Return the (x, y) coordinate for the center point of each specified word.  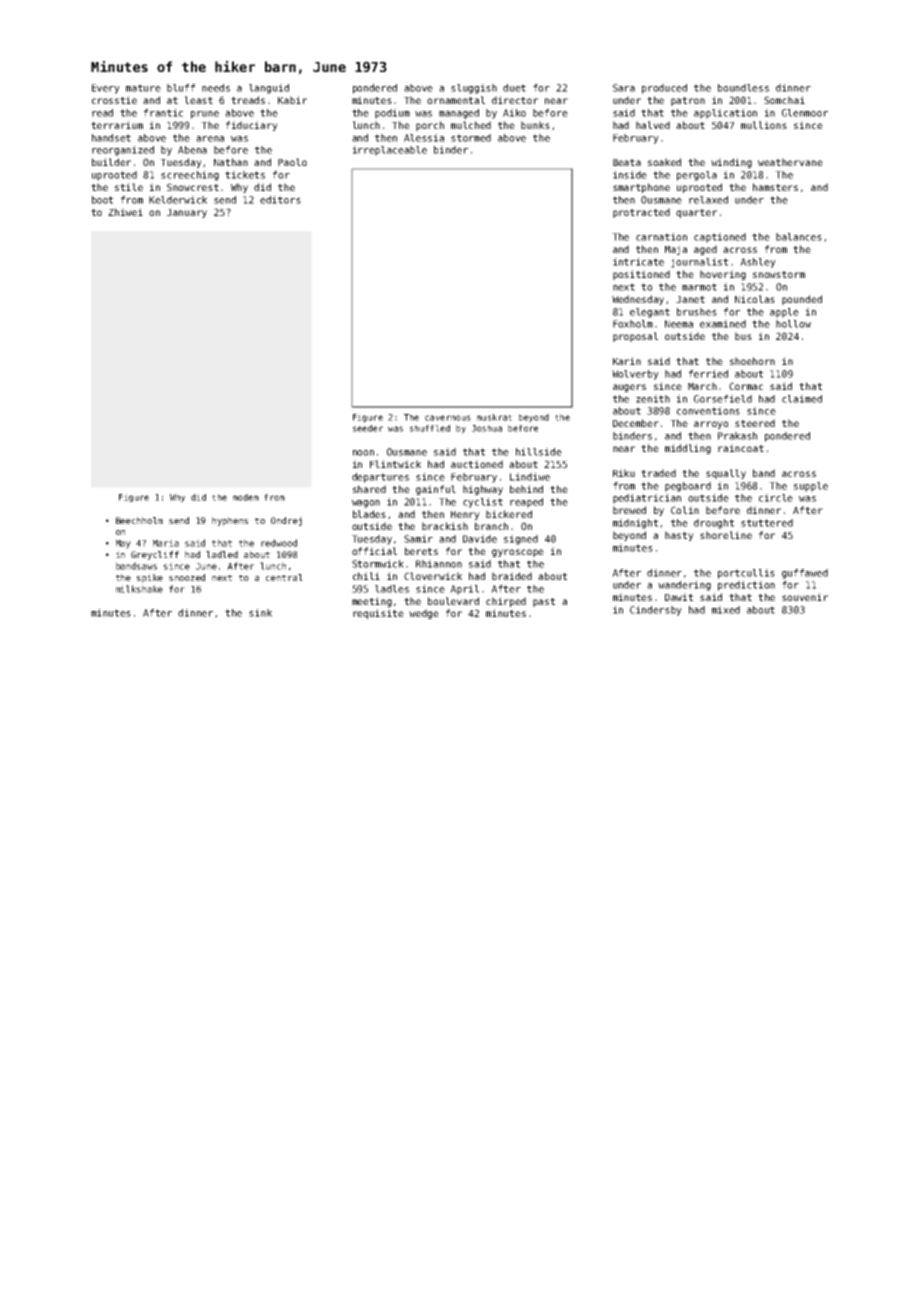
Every (106, 89)
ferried (708, 374)
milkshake (139, 589)
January (187, 213)
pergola (697, 176)
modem (246, 497)
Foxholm (633, 324)
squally (726, 474)
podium (392, 114)
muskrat (494, 417)
